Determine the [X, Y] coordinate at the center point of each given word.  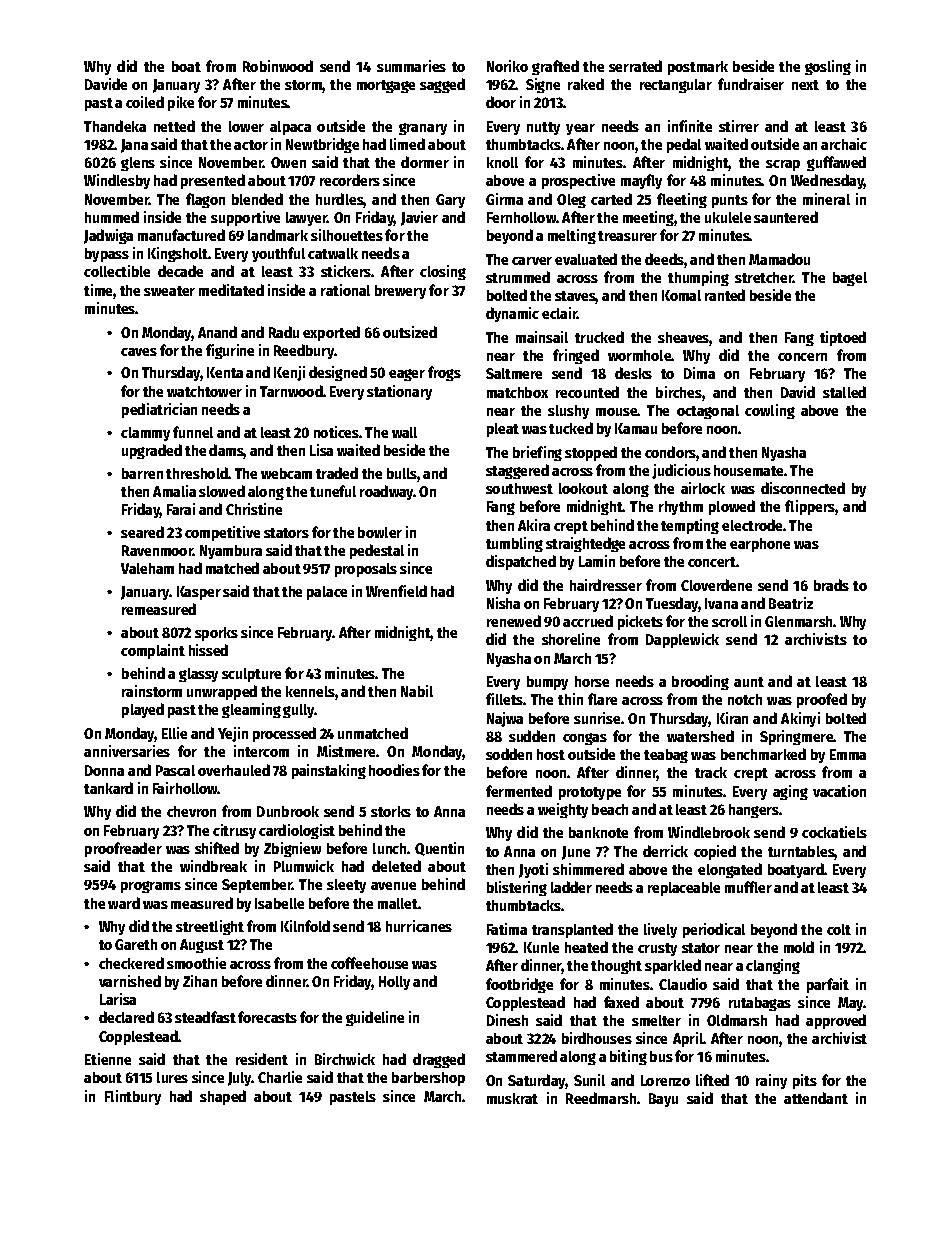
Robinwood [278, 66]
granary [423, 129]
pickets [640, 622]
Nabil [417, 691]
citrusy [234, 831]
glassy [198, 675]
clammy [145, 434]
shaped [223, 1097]
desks [633, 373]
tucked [571, 428]
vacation [839, 791]
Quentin [439, 849]
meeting [648, 218]
